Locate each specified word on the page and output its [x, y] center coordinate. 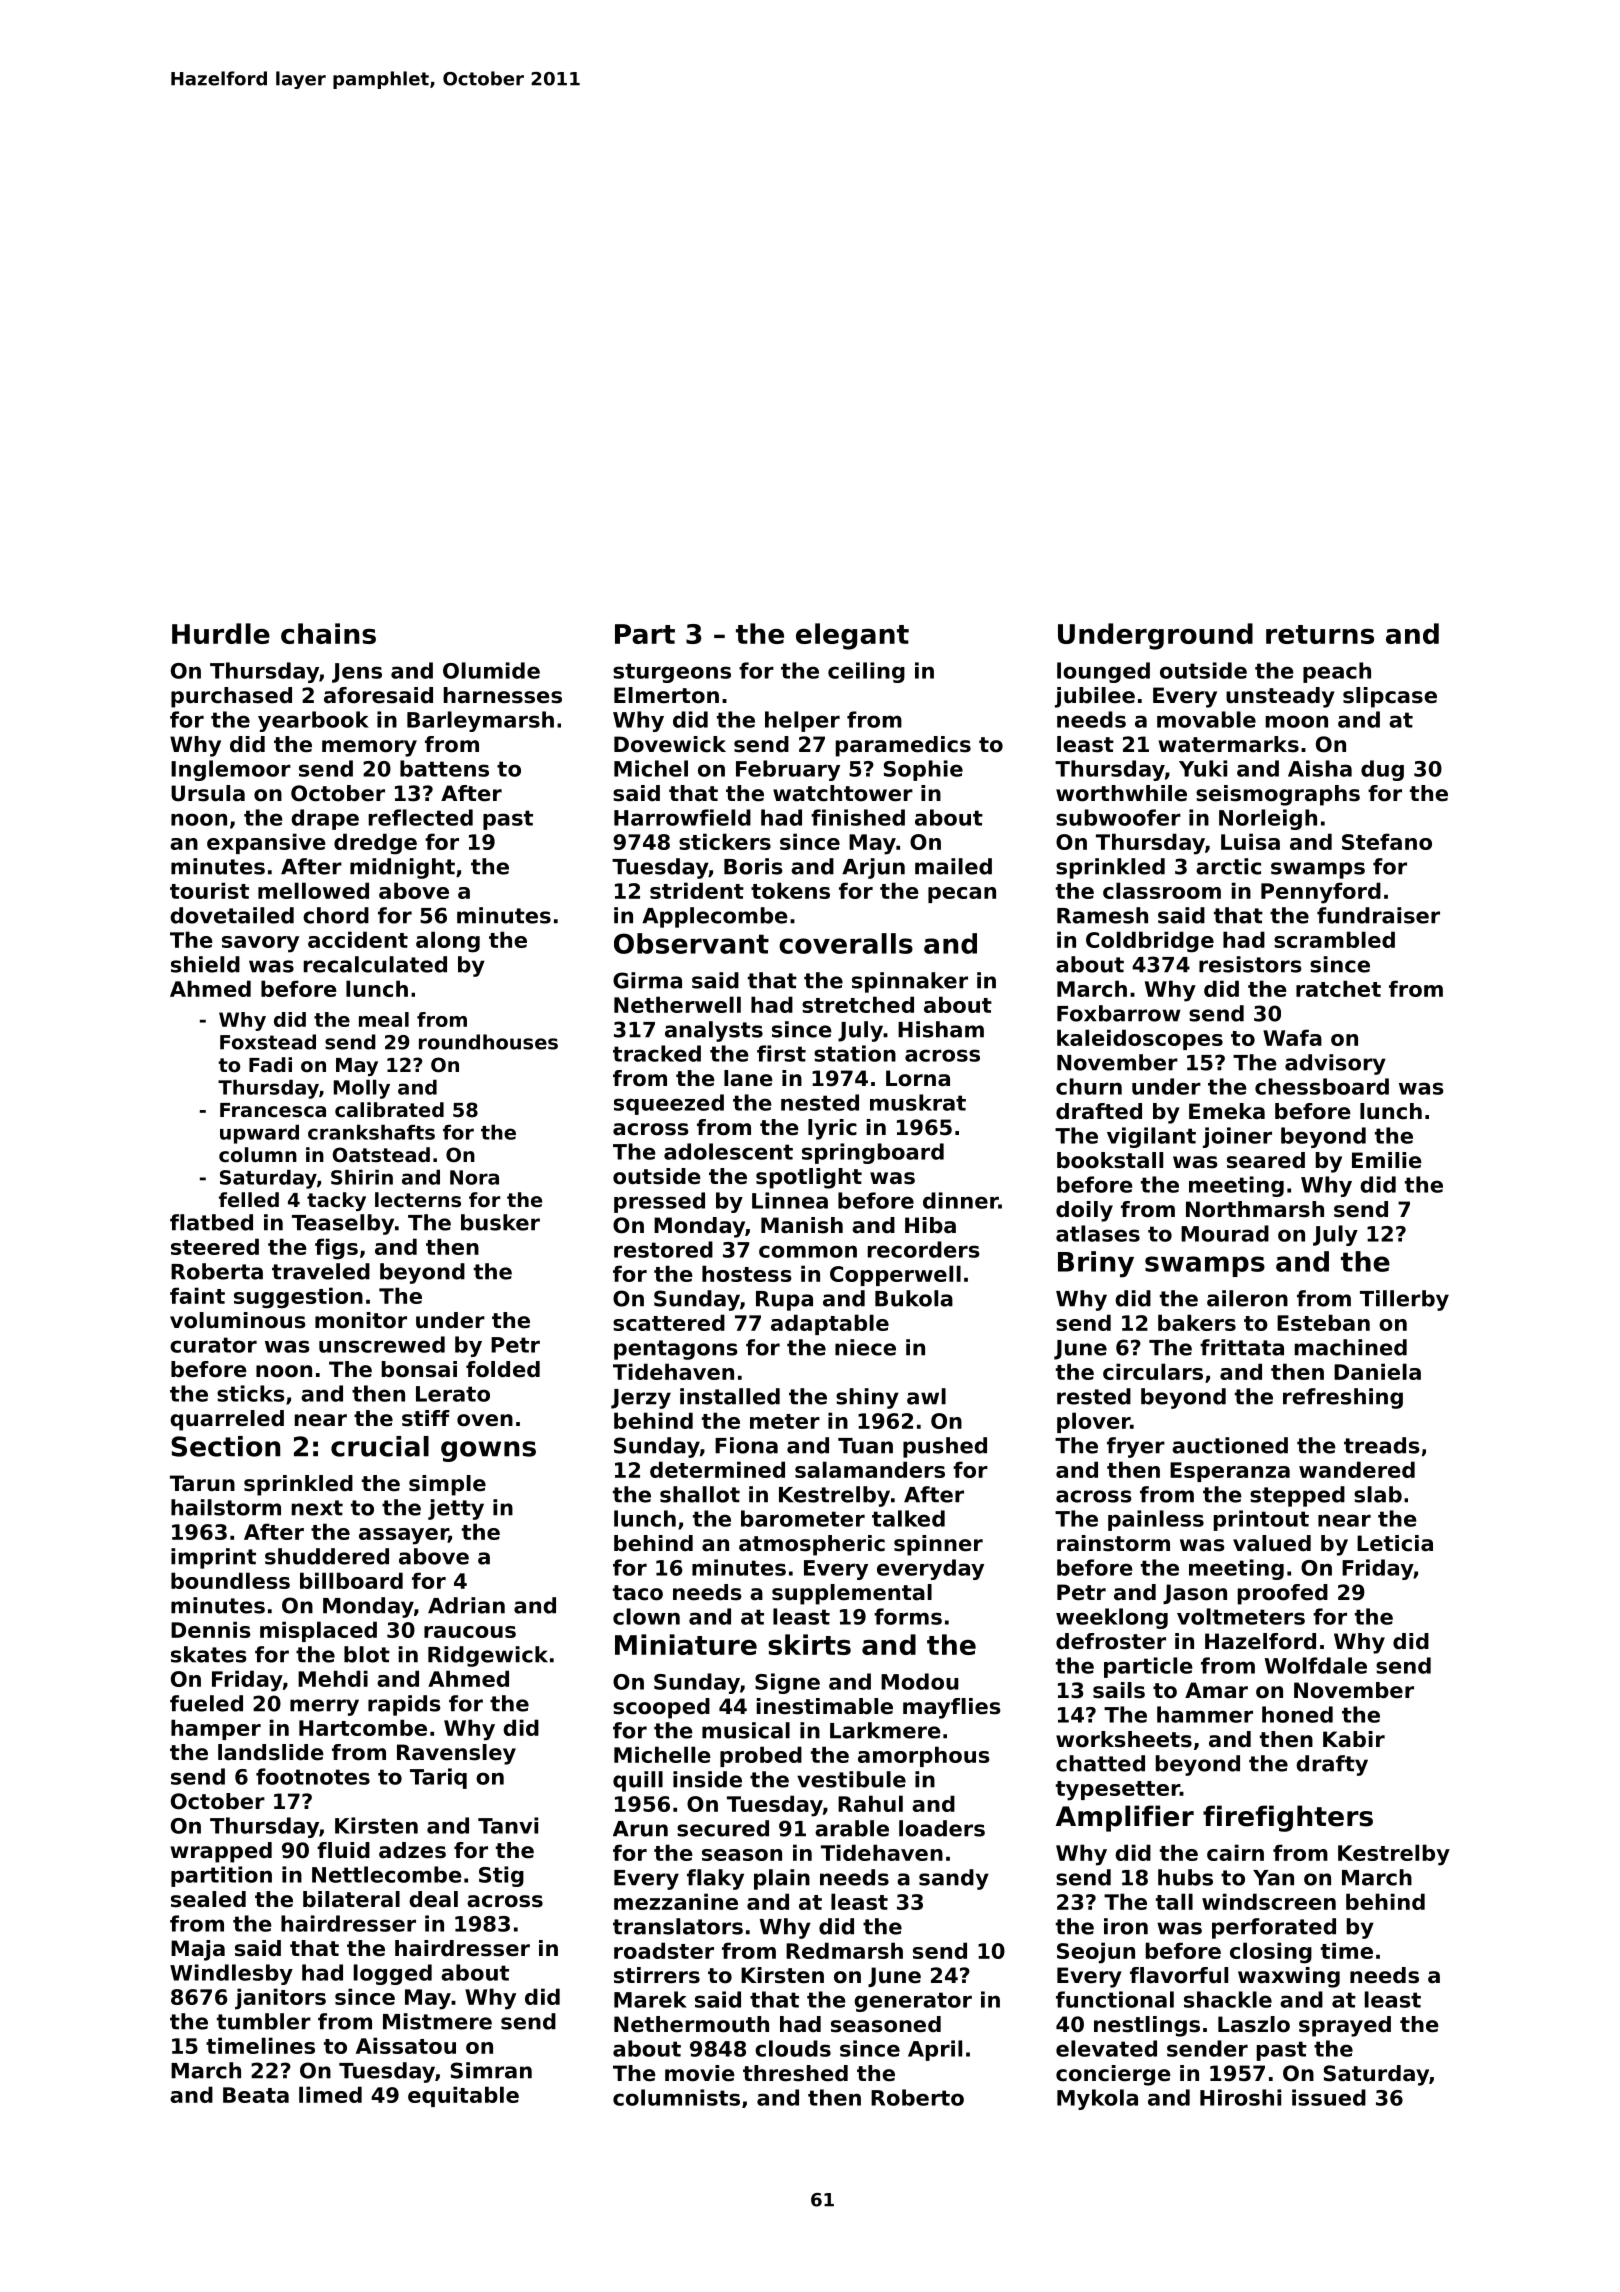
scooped [661, 1708]
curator [213, 1345]
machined [1350, 1347]
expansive [266, 843]
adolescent [728, 1151]
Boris [753, 866]
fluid [343, 1850]
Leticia [1395, 1543]
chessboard [1322, 1086]
